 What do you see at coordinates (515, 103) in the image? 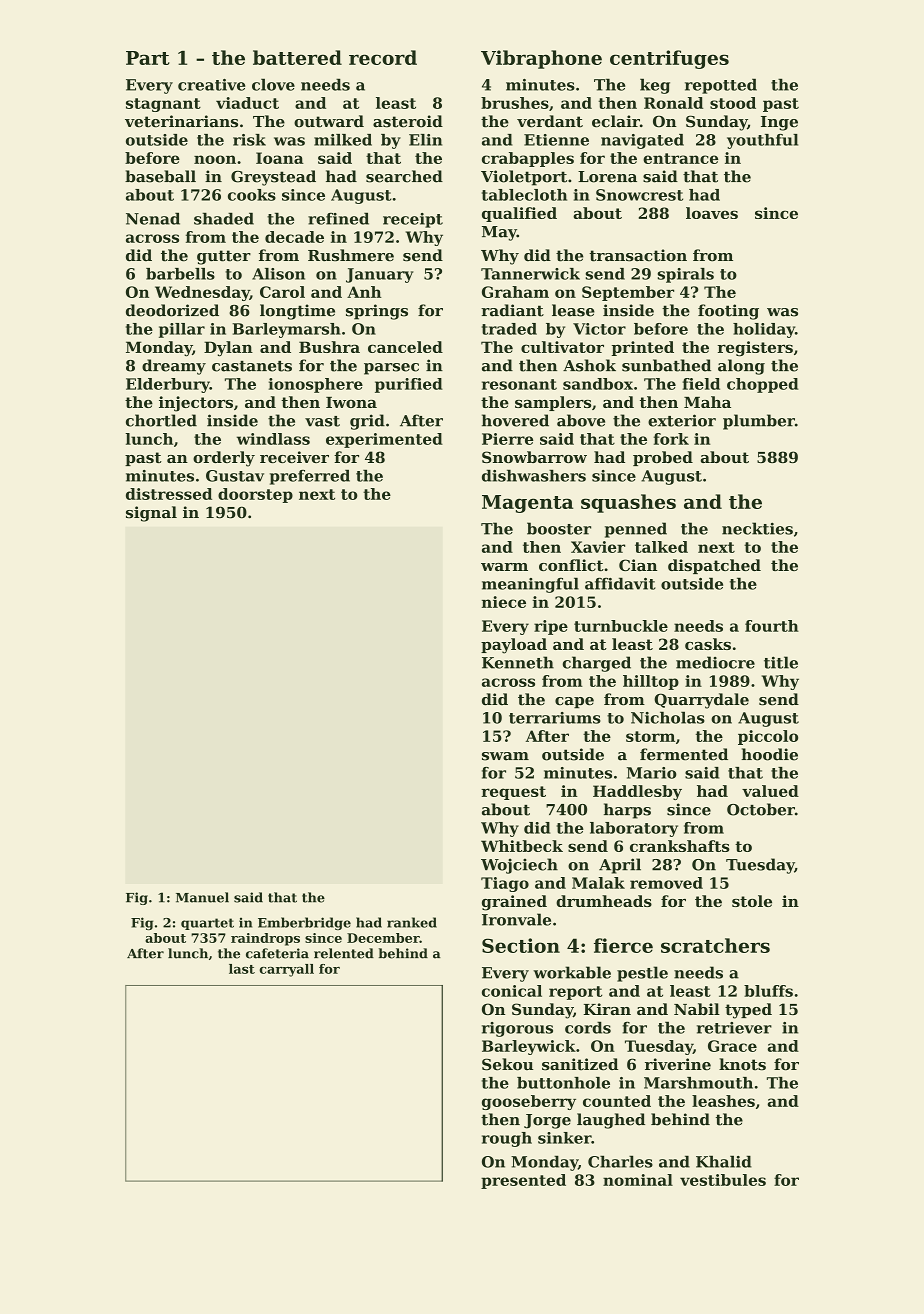
I see `brushes` at bounding box center [515, 103].
